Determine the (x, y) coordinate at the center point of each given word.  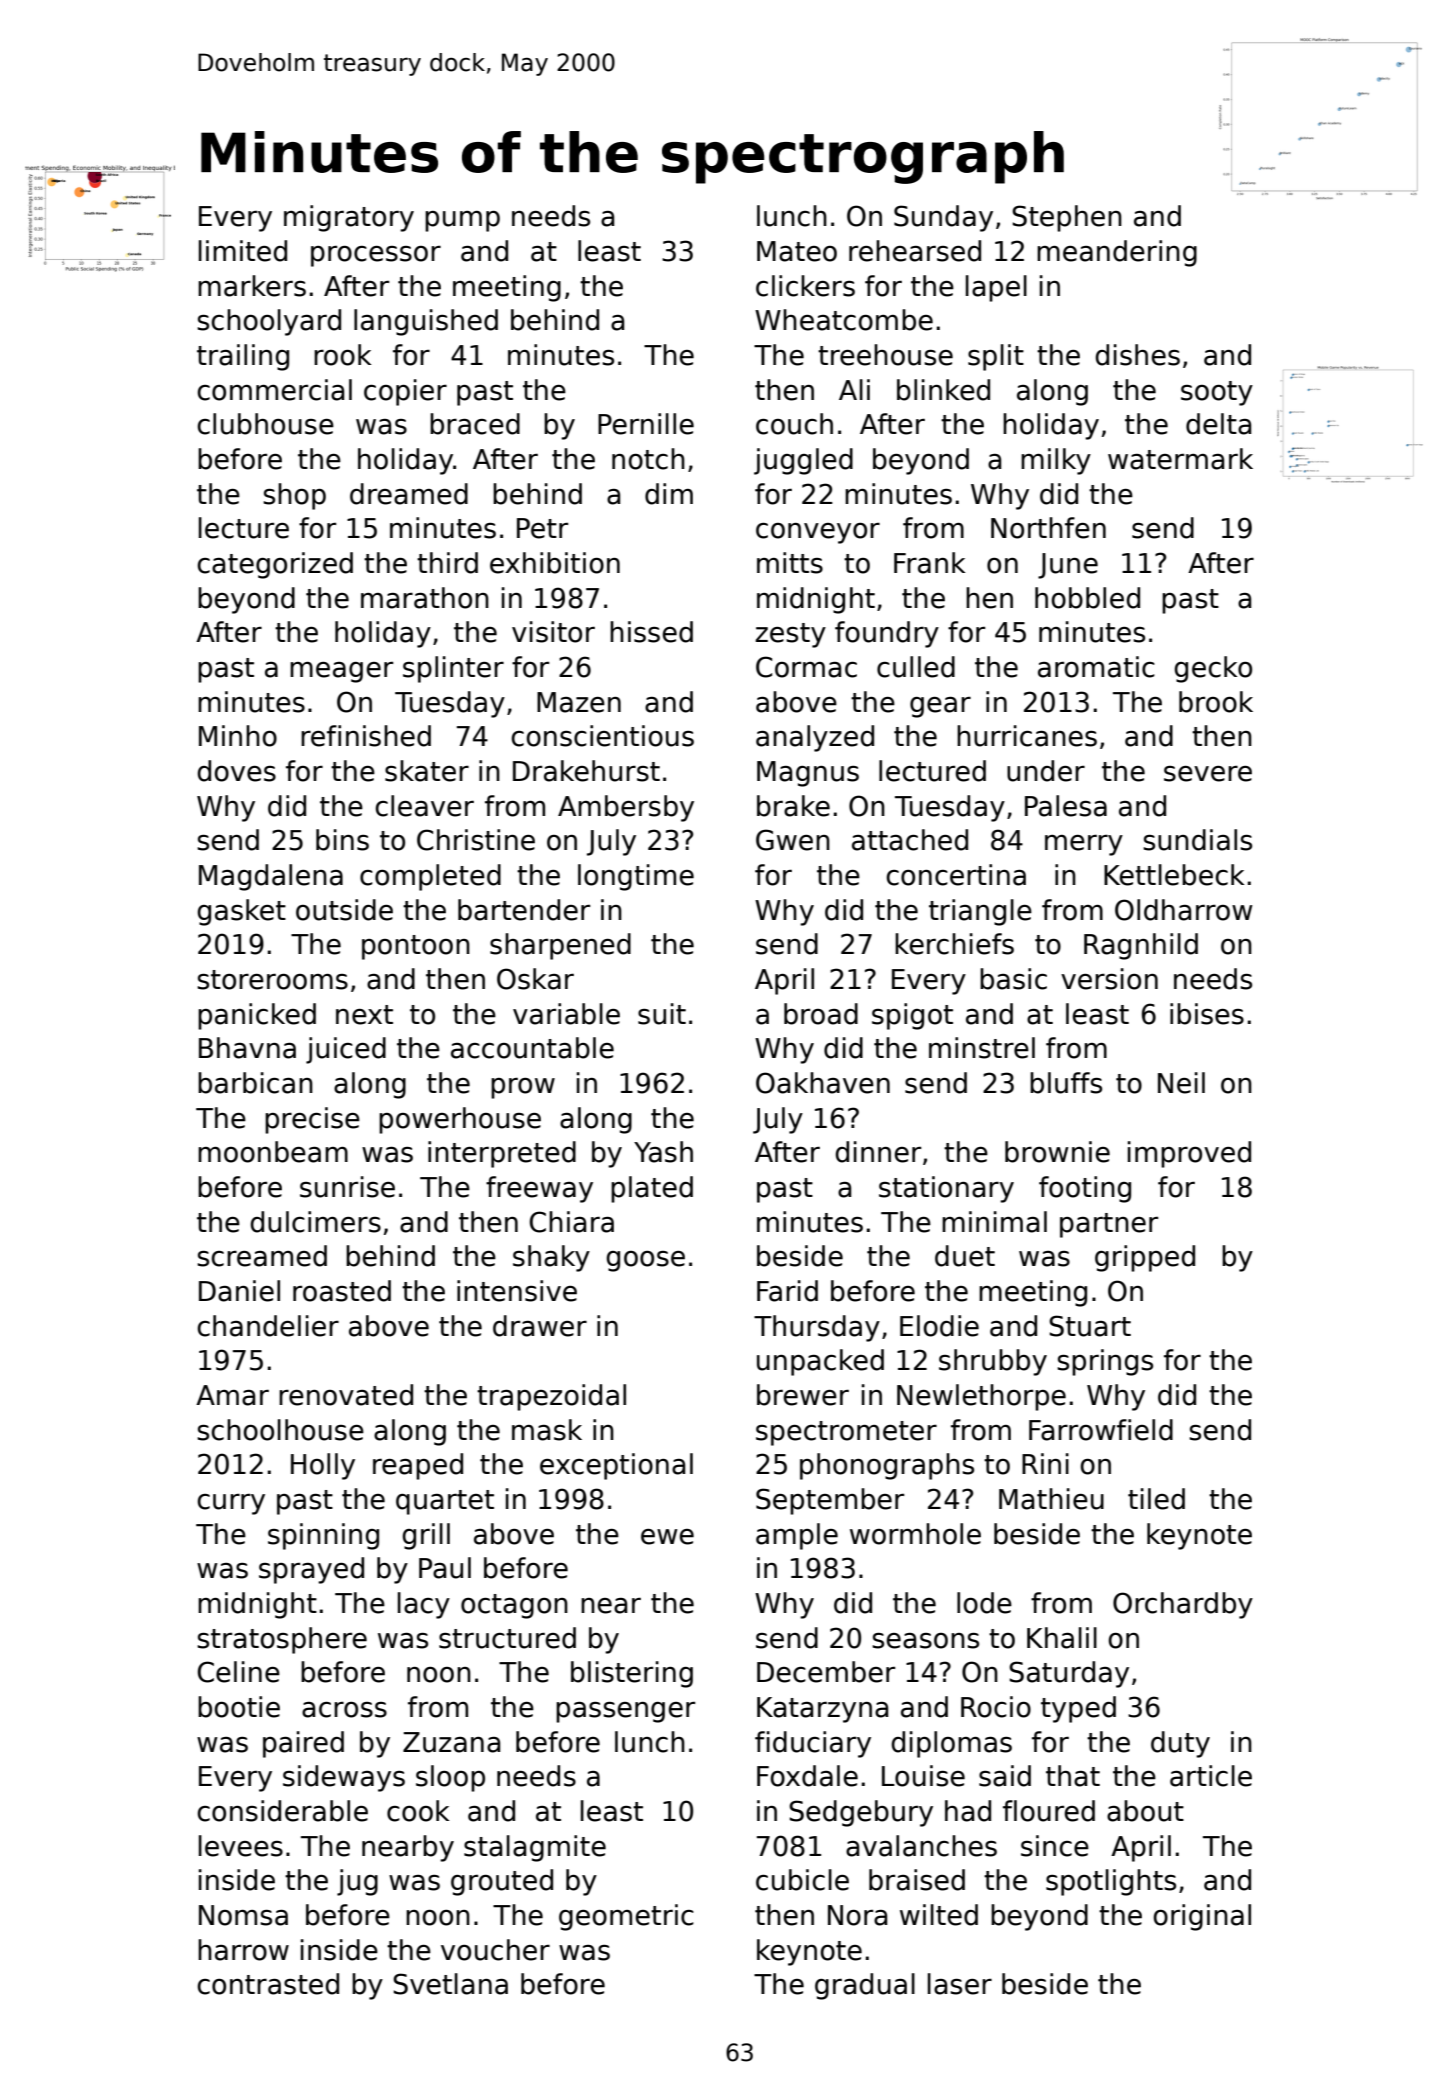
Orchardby (1183, 1605)
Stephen (1067, 218)
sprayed (311, 1570)
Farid (787, 1291)
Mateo (797, 251)
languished (426, 322)
